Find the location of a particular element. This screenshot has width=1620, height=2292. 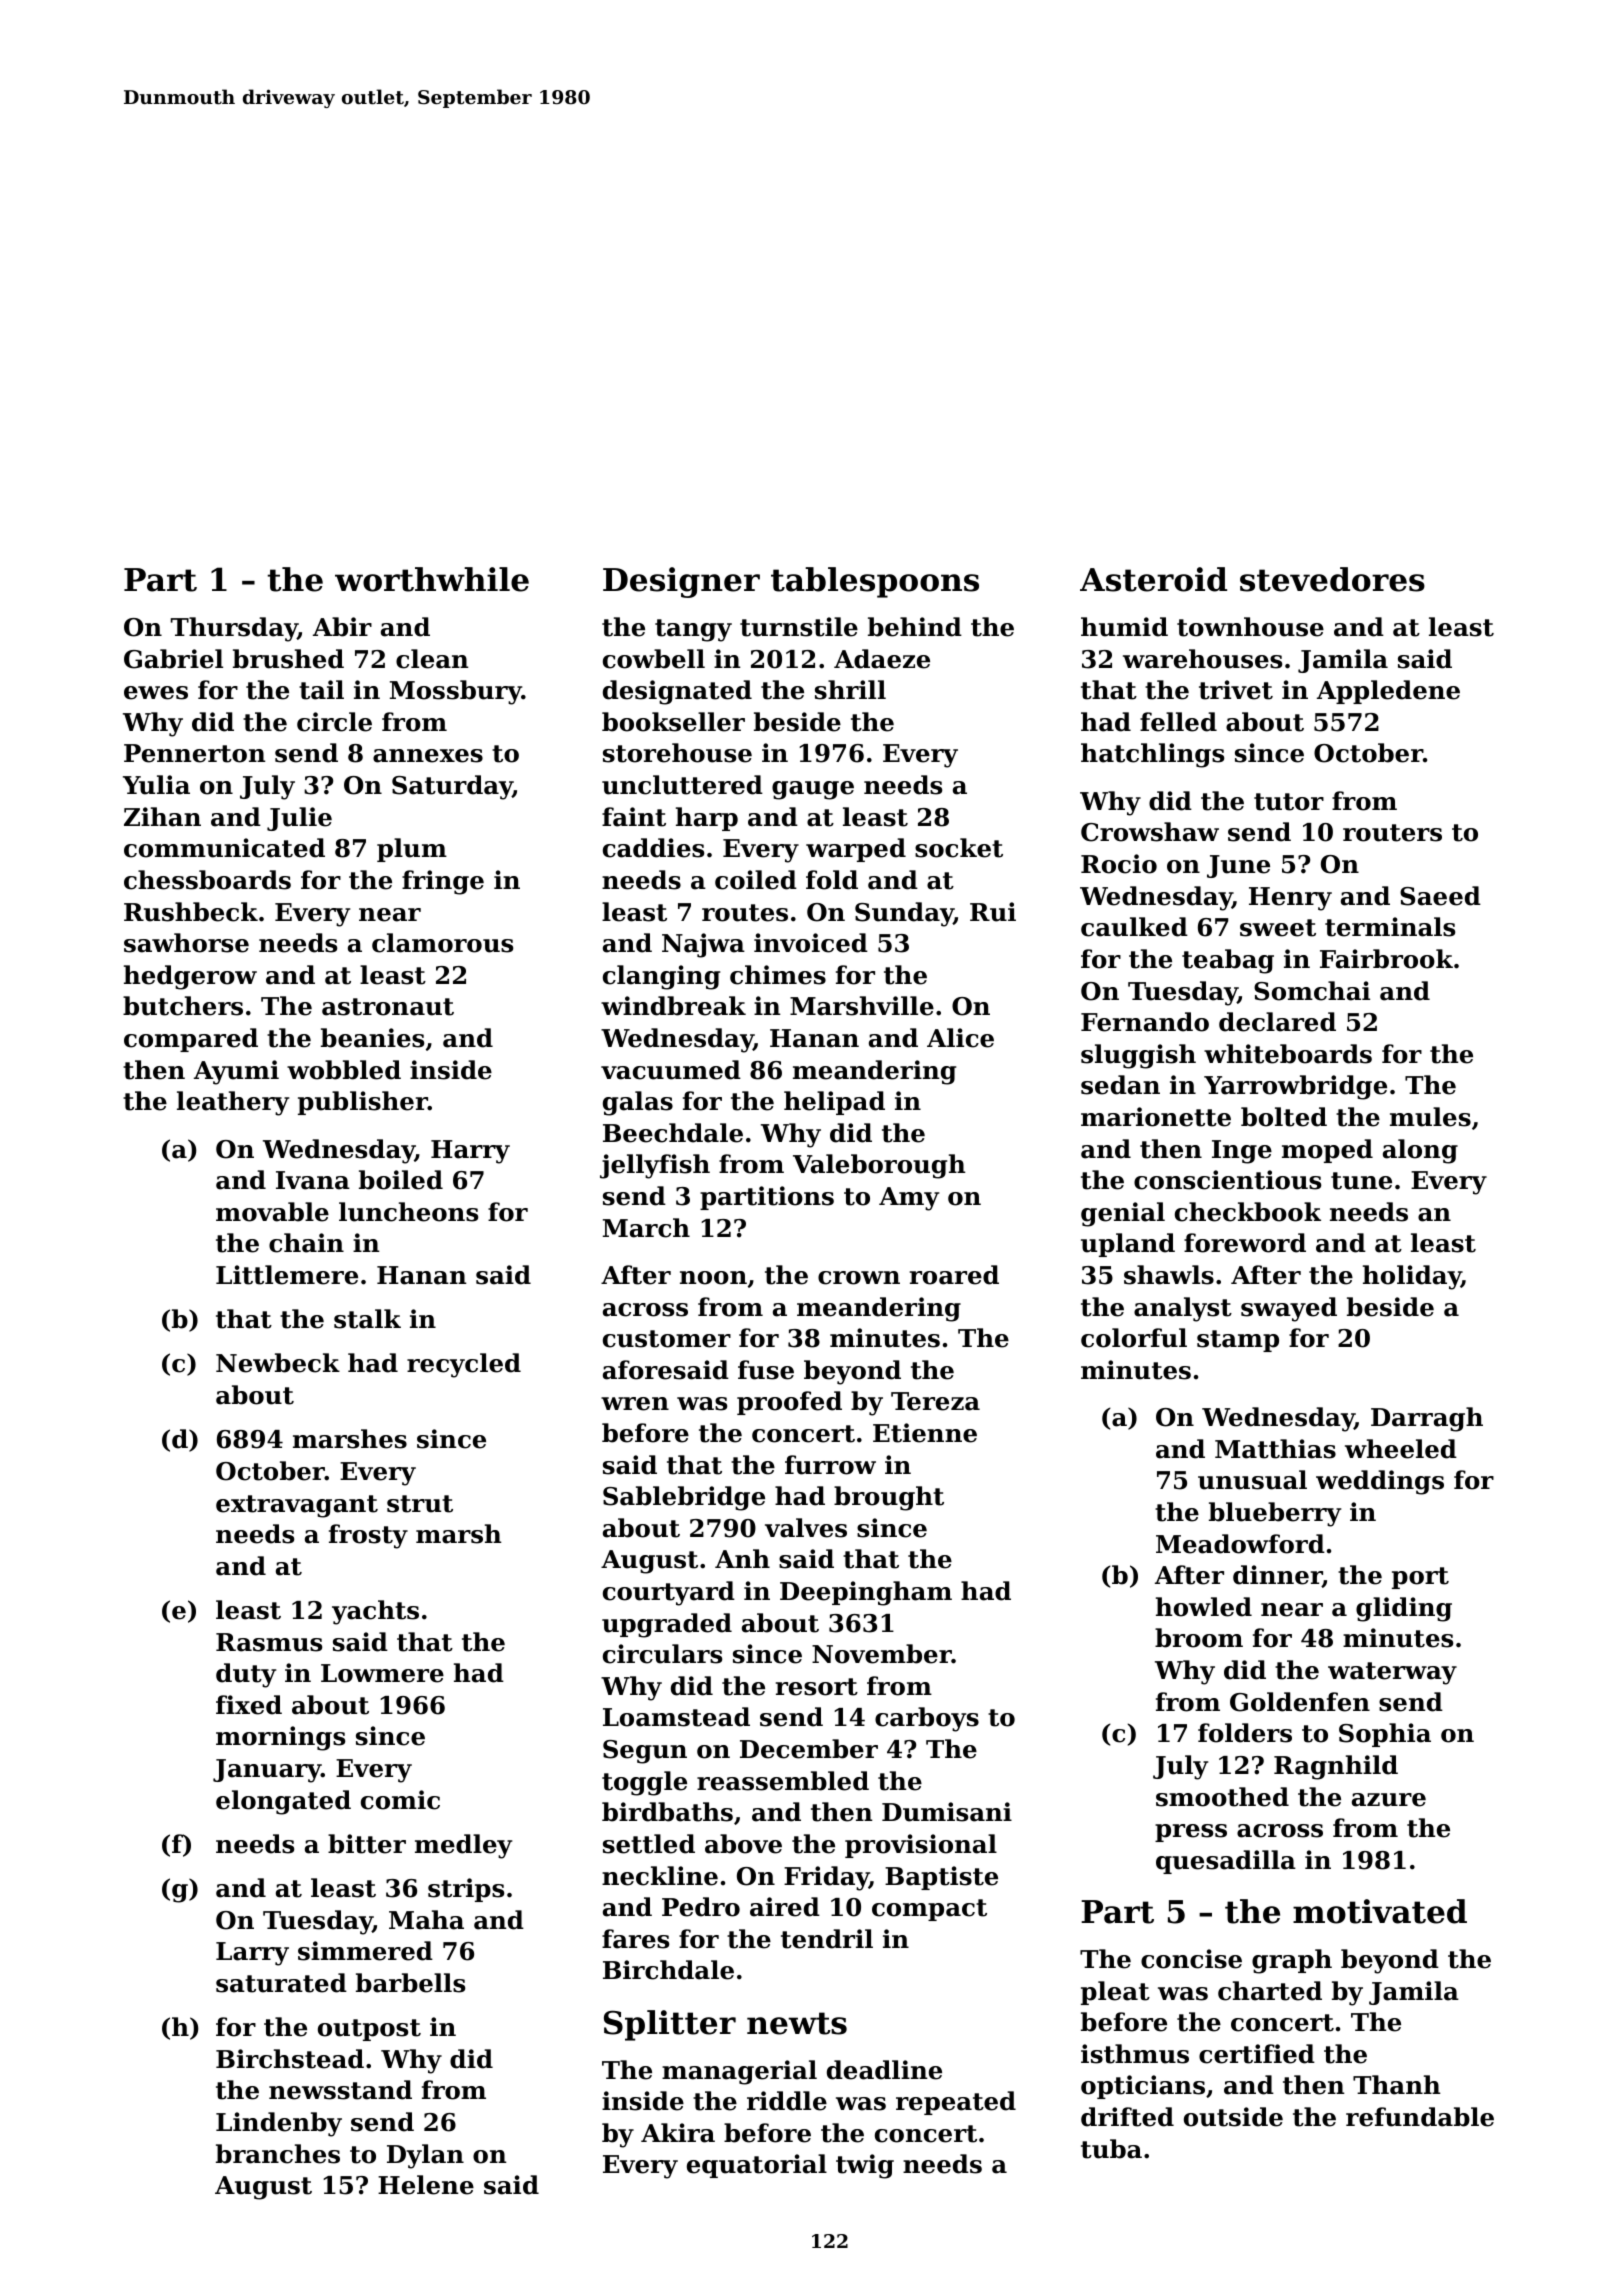

twig is located at coordinates (865, 2166).
